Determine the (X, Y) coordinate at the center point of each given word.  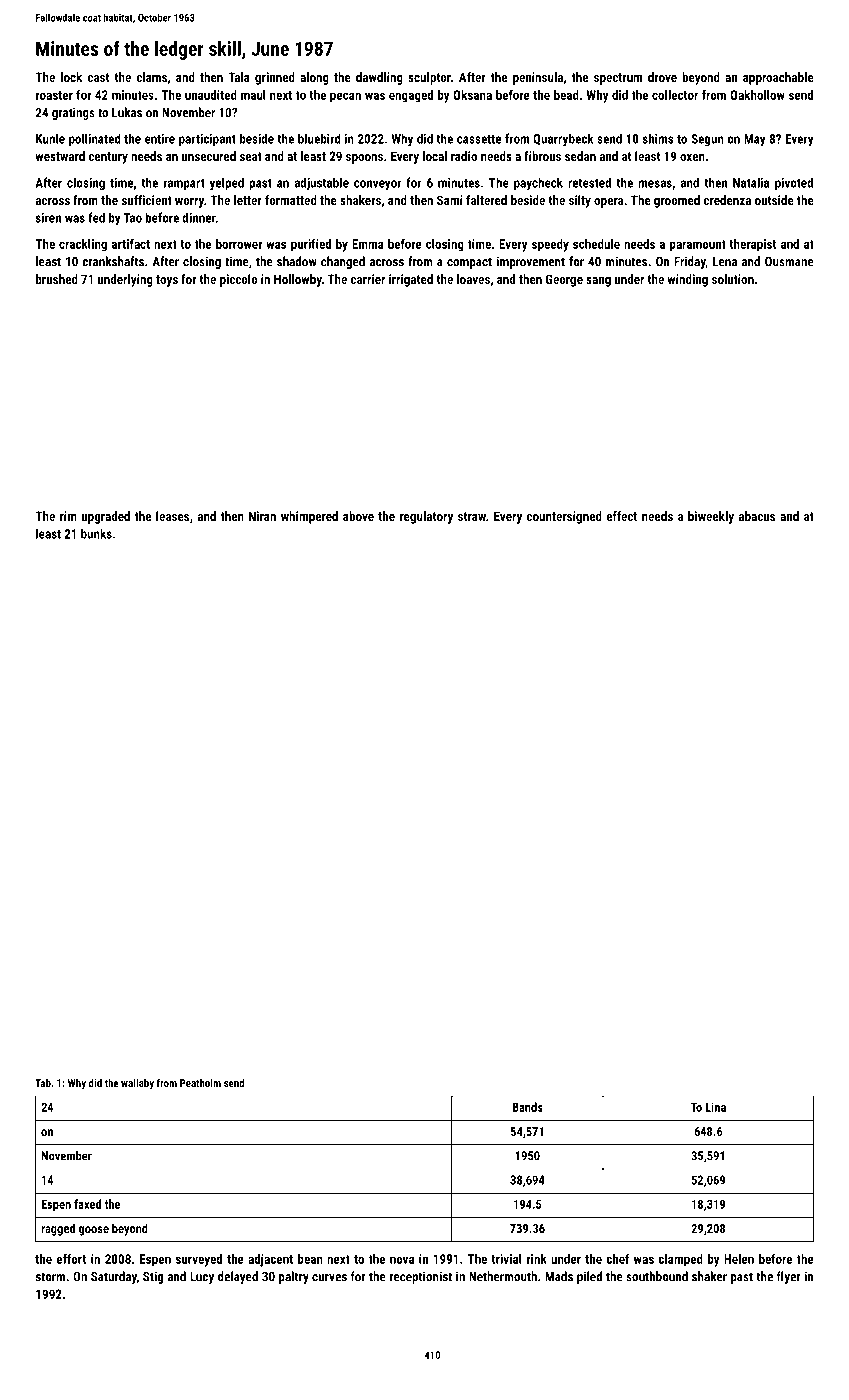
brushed (57, 279)
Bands (527, 1107)
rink (537, 1259)
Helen (739, 1259)
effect (622, 516)
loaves (473, 279)
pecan (345, 97)
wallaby (137, 1084)
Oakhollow (757, 95)
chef (617, 1258)
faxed (87, 1204)
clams (151, 77)
